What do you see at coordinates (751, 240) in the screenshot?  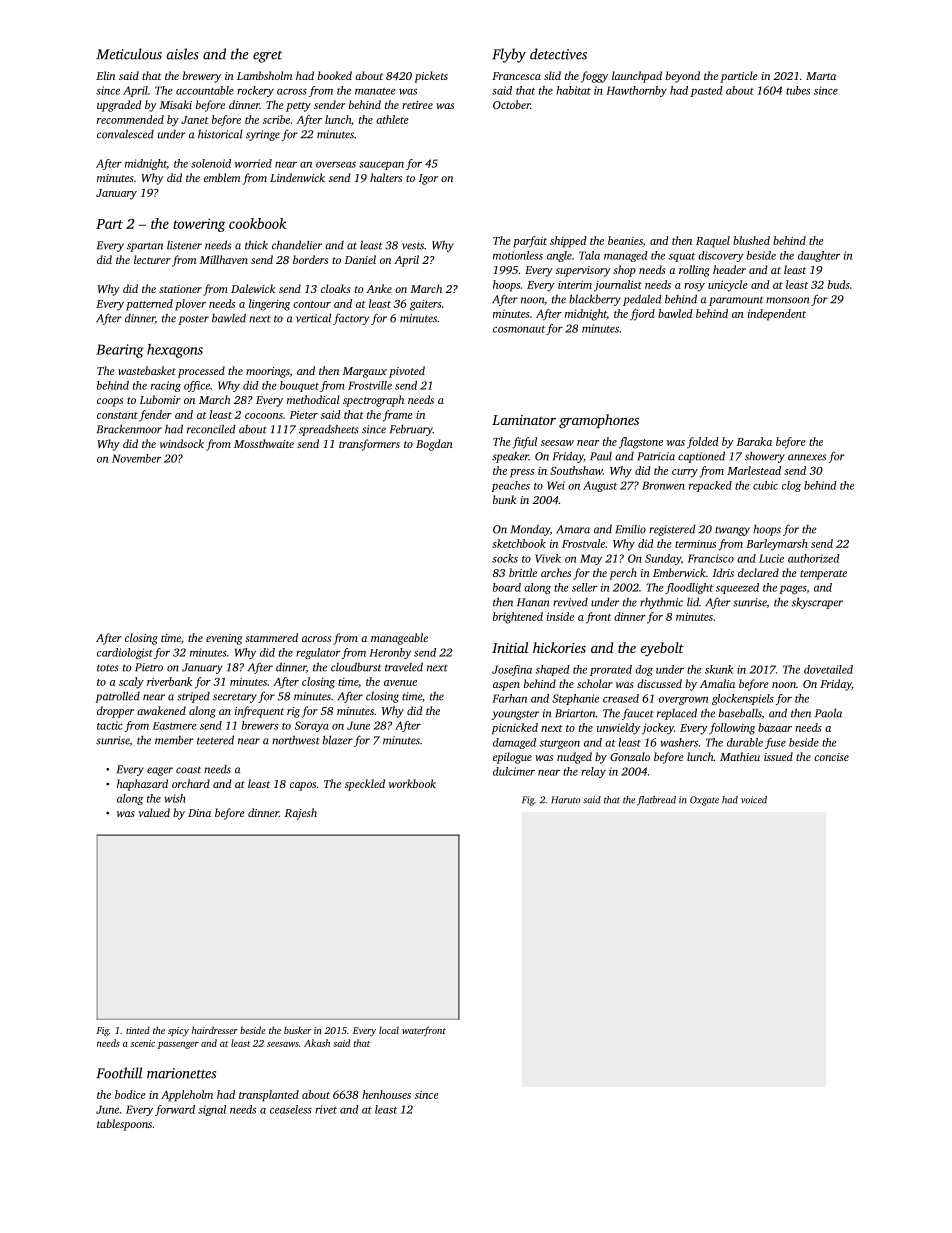 I see `blushed` at bounding box center [751, 240].
